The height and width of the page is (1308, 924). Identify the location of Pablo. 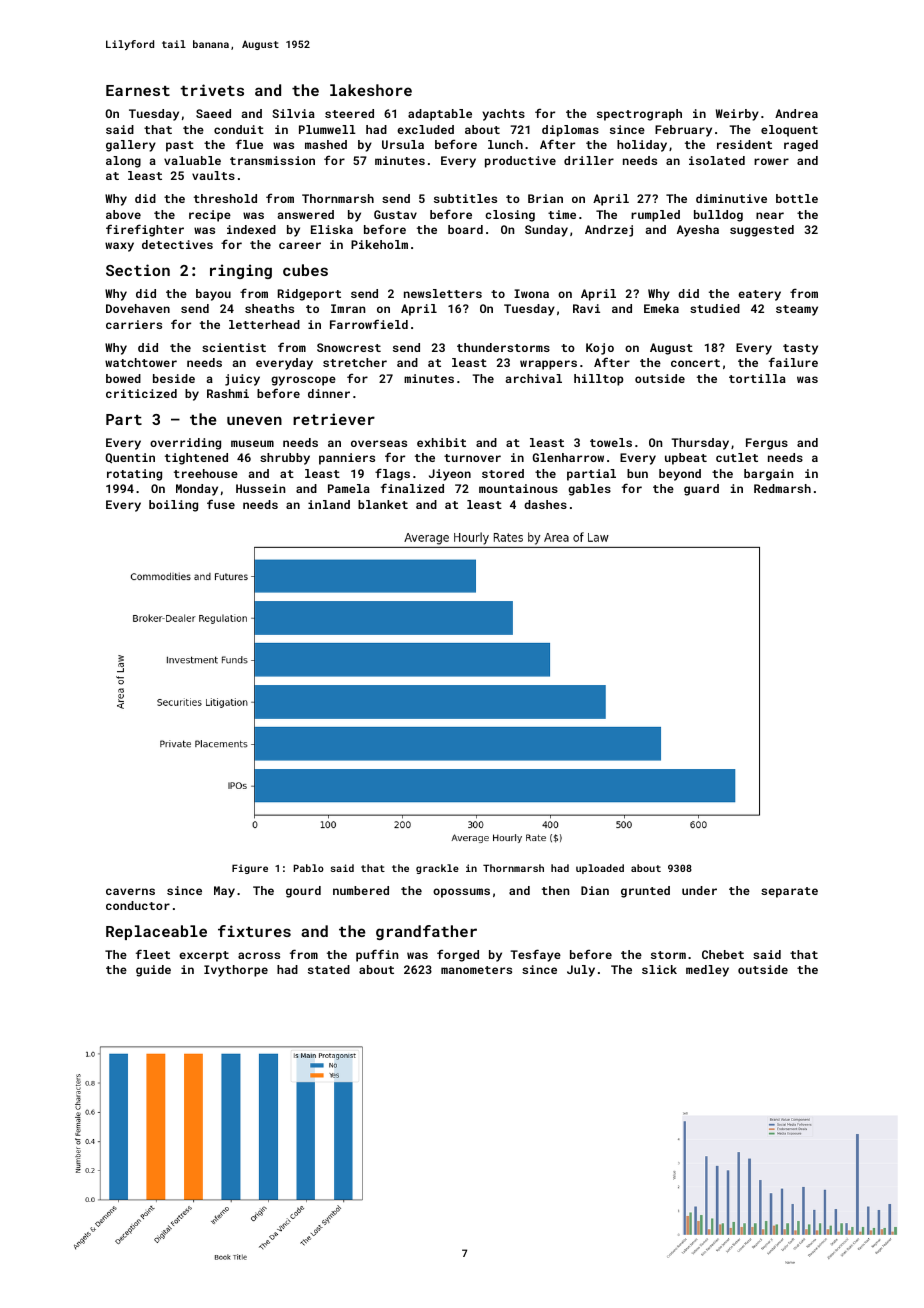
(309, 868).
